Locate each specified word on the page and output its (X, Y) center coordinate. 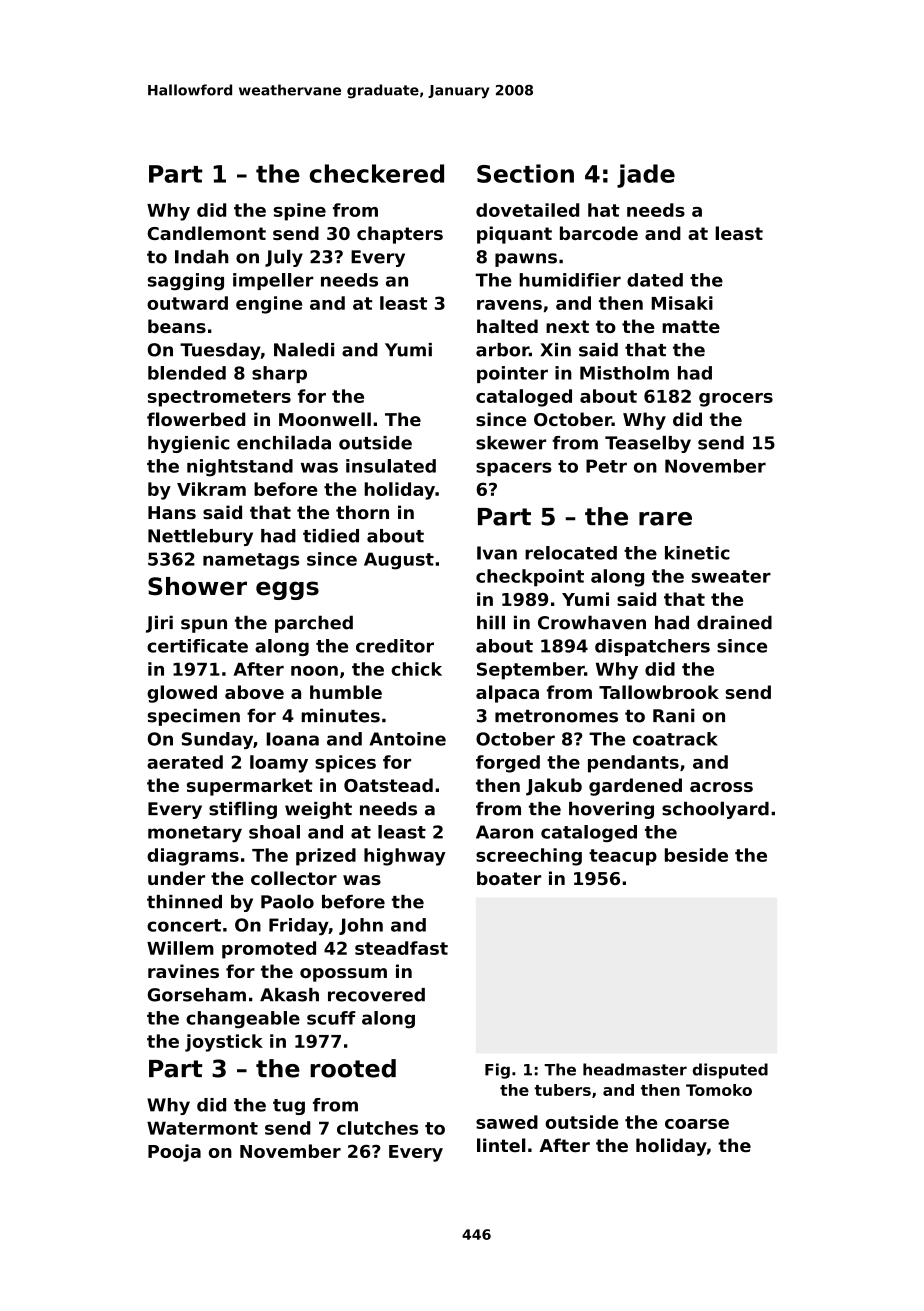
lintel (501, 1145)
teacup (623, 857)
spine (300, 212)
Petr (606, 466)
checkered (377, 173)
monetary (195, 834)
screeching (529, 857)
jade (646, 176)
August (399, 561)
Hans (172, 513)
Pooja (174, 1153)
